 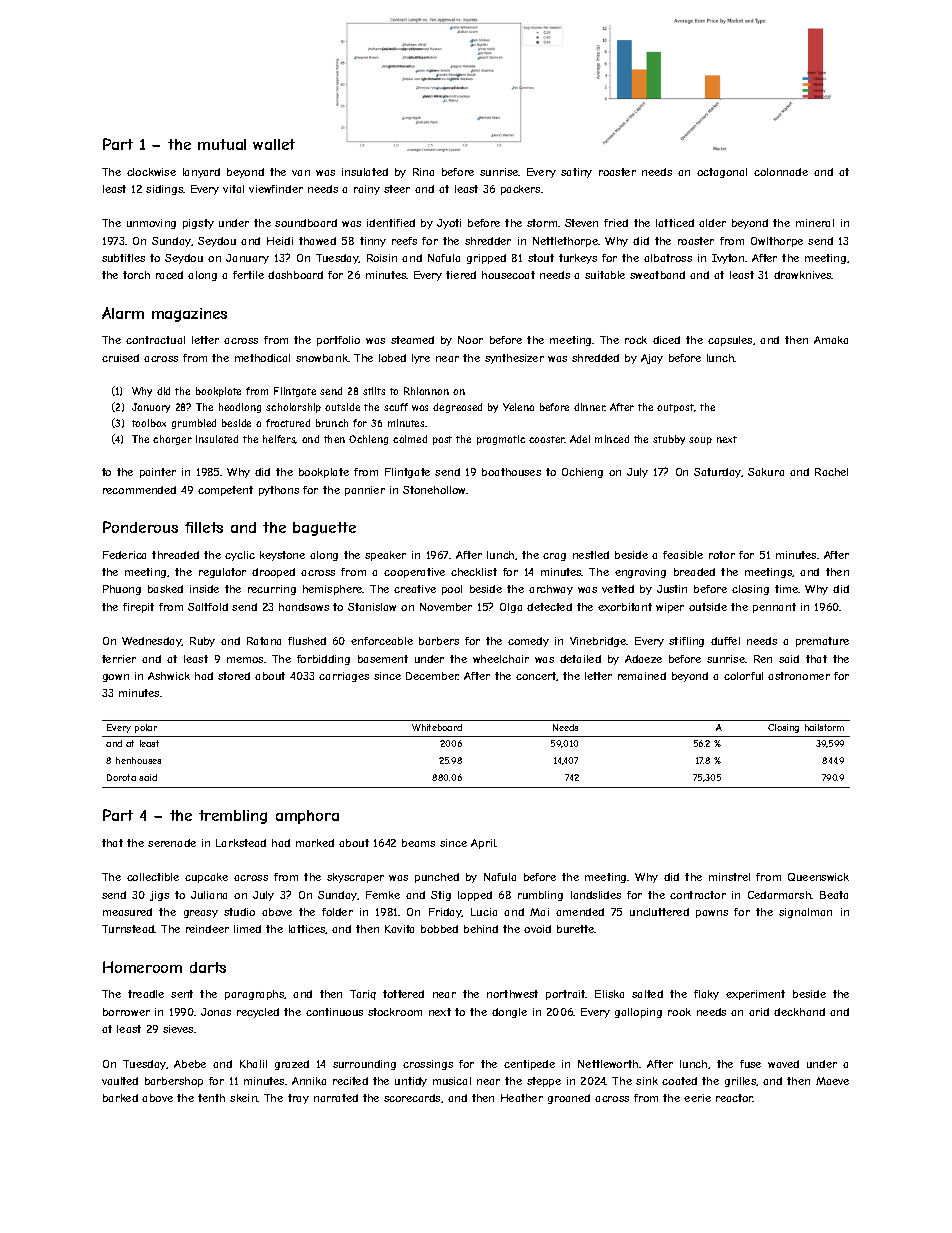 I want to click on barked, so click(x=120, y=1098).
